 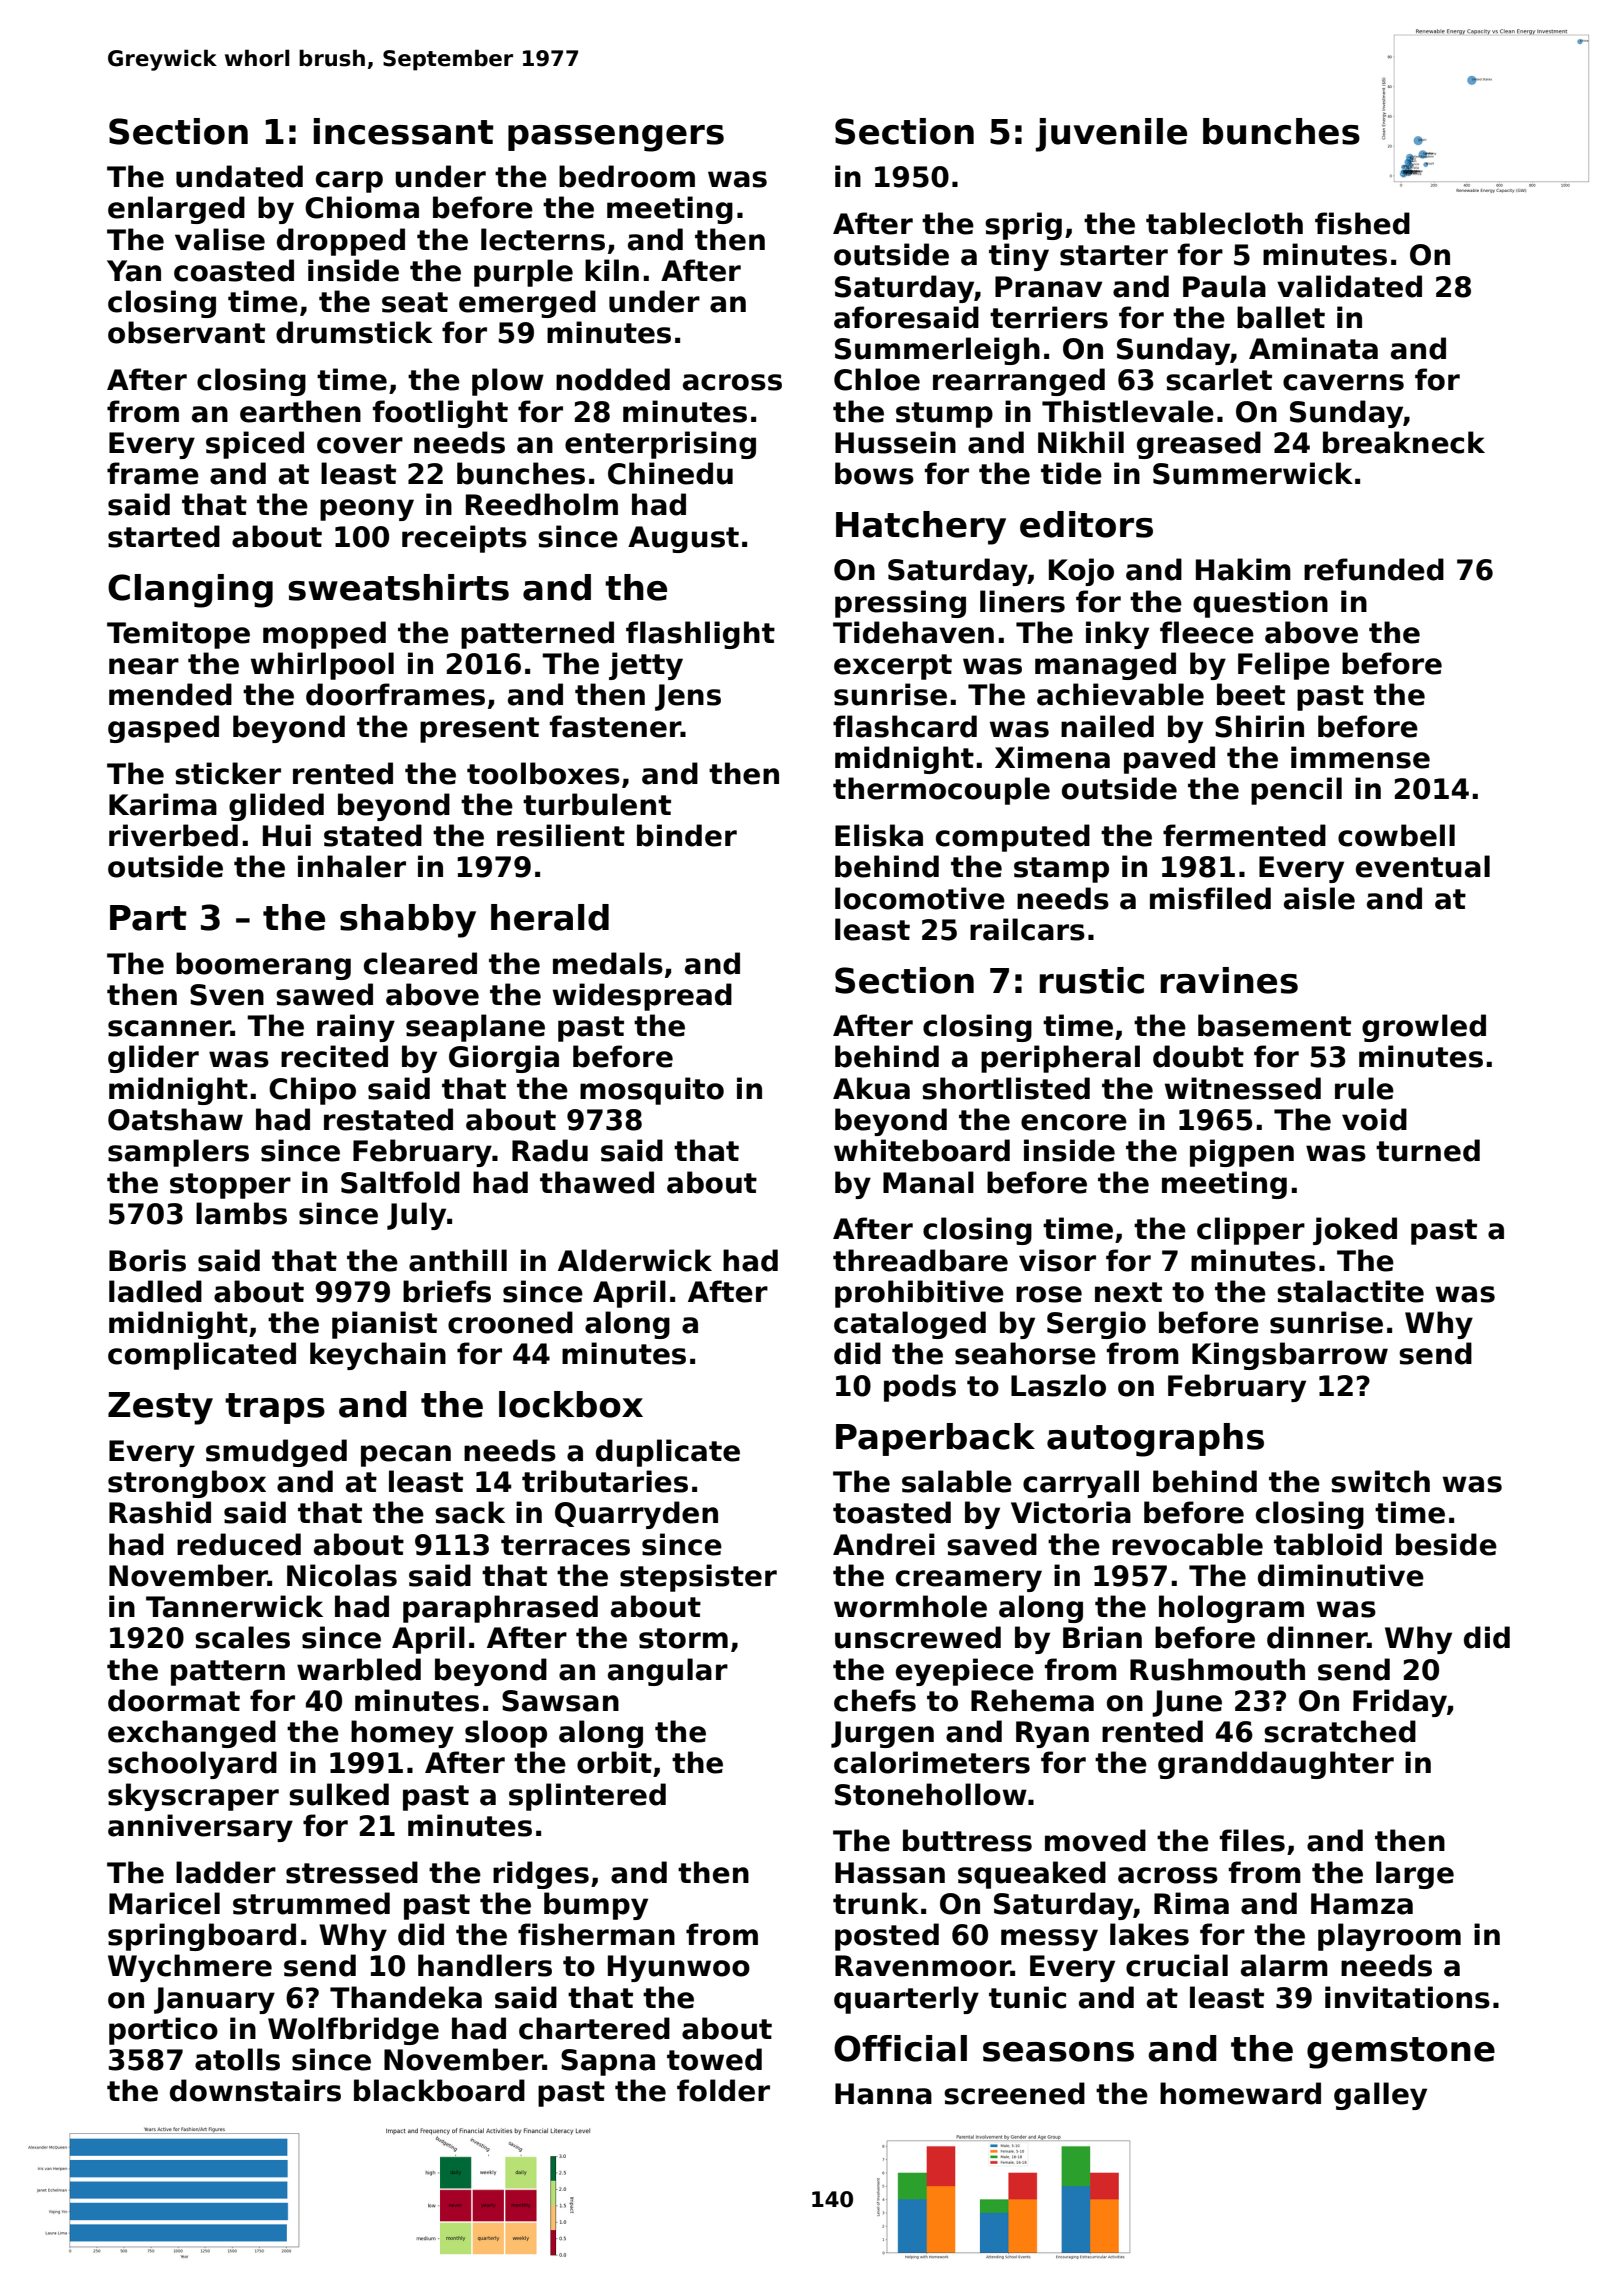 I want to click on sprig, so click(x=1023, y=226).
